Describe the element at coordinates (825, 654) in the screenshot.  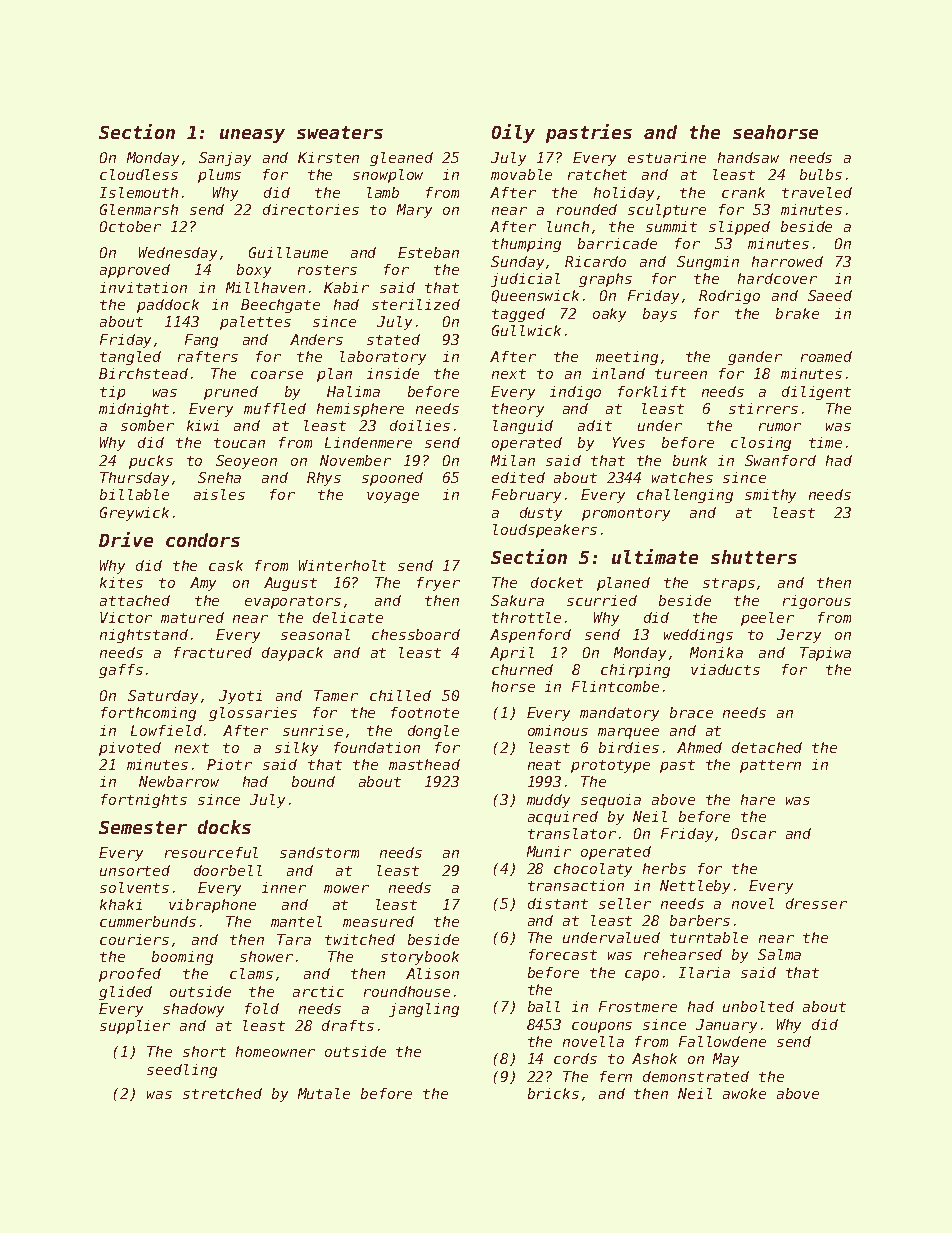
I see `Tapiwa` at that location.
